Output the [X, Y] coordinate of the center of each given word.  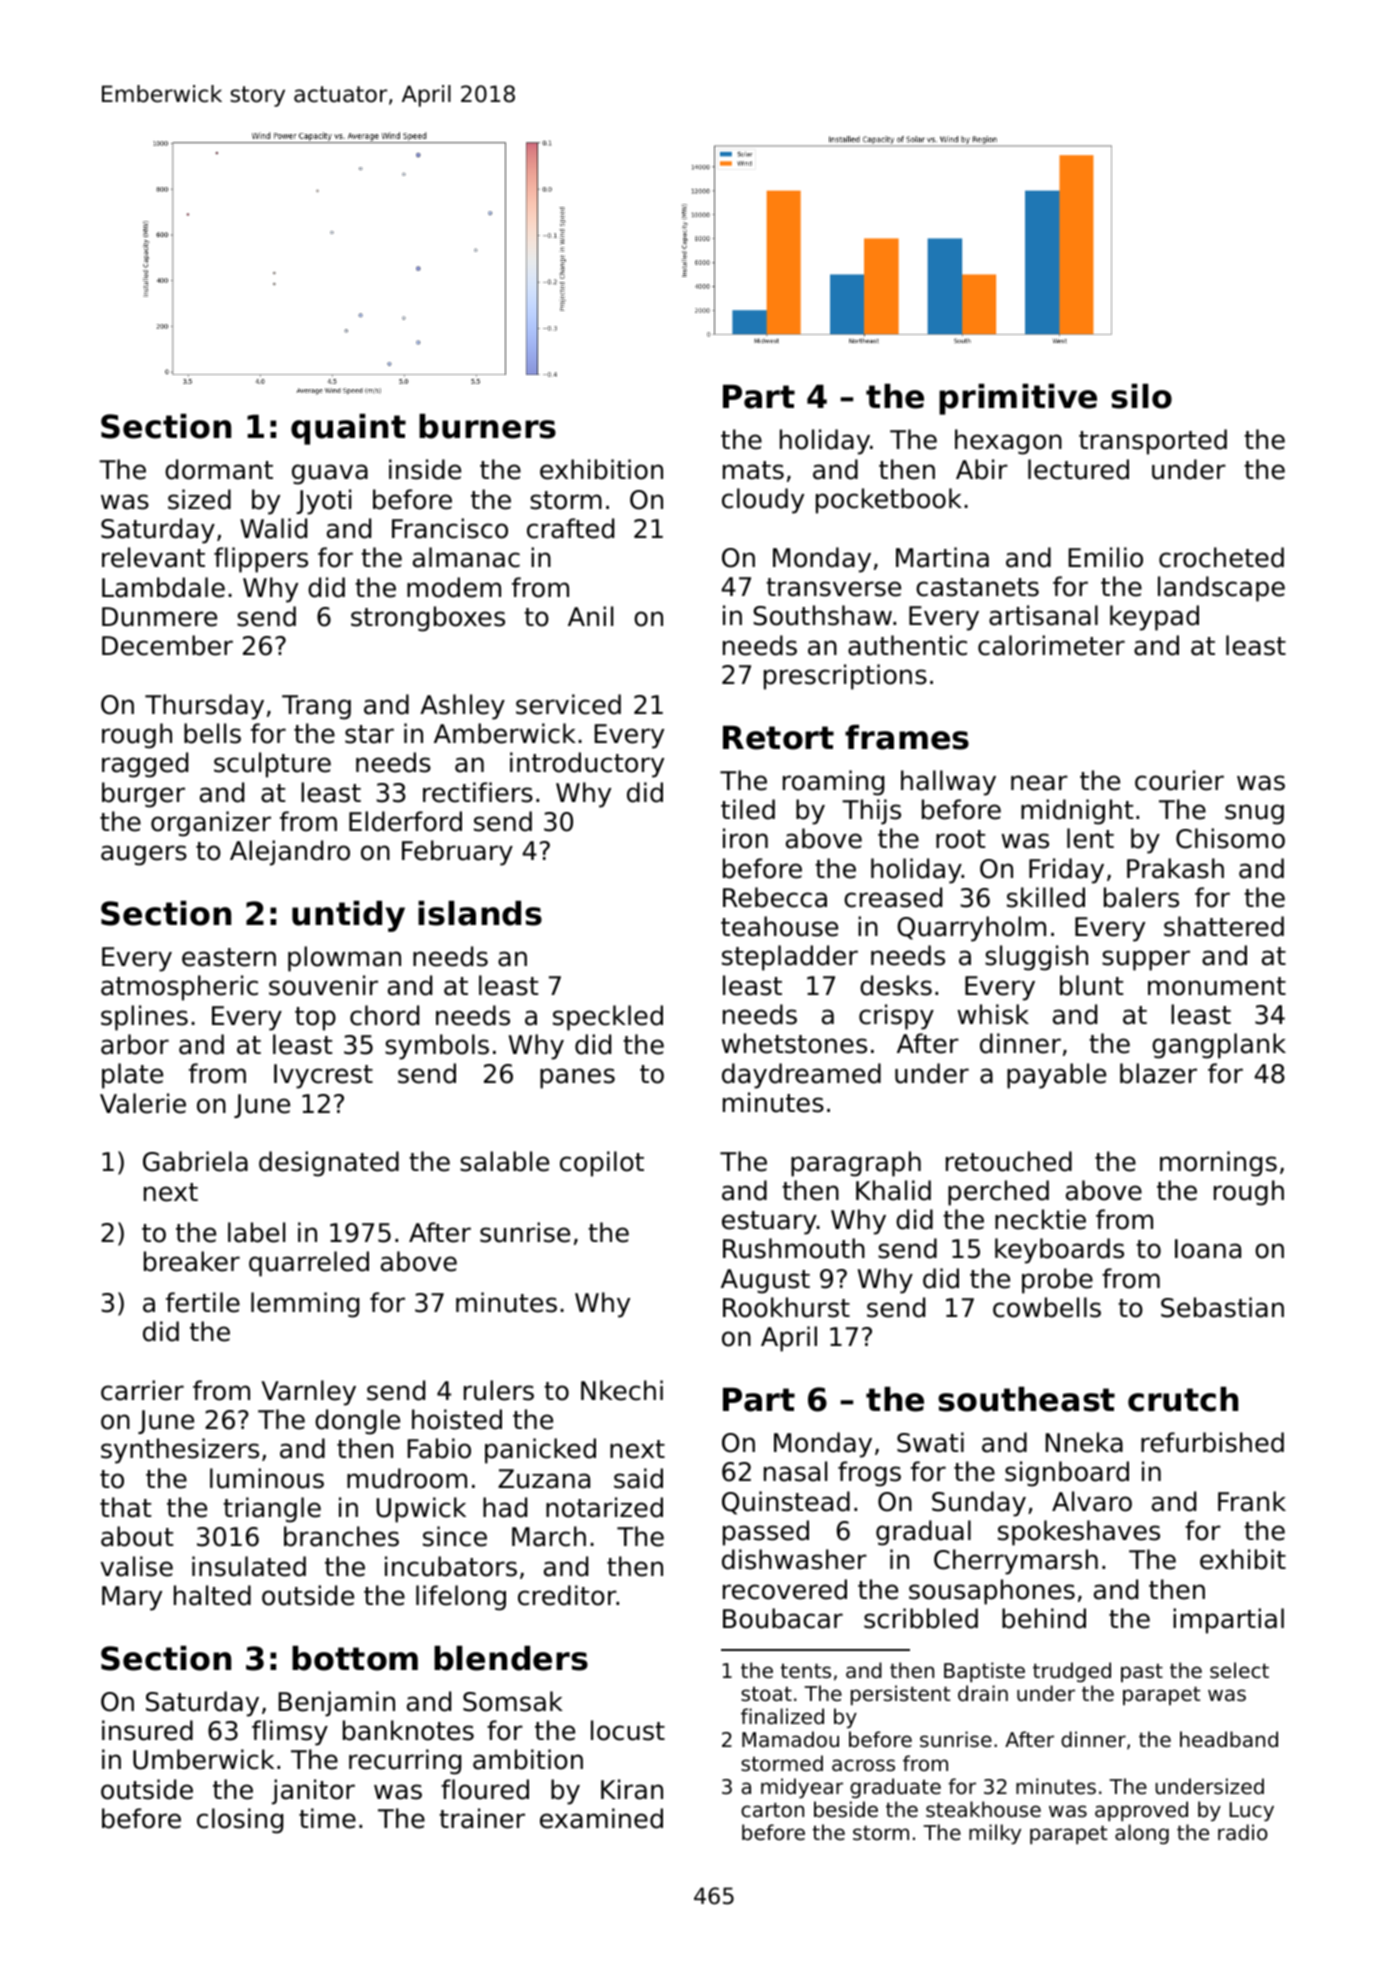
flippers [261, 560]
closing [240, 1821]
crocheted [1221, 557]
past [1142, 1672]
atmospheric [179, 988]
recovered [785, 1589]
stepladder [790, 958]
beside [846, 1809]
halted [212, 1595]
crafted [570, 528]
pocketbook [889, 501]
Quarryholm [971, 929]
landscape [1221, 589]
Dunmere [159, 617]
